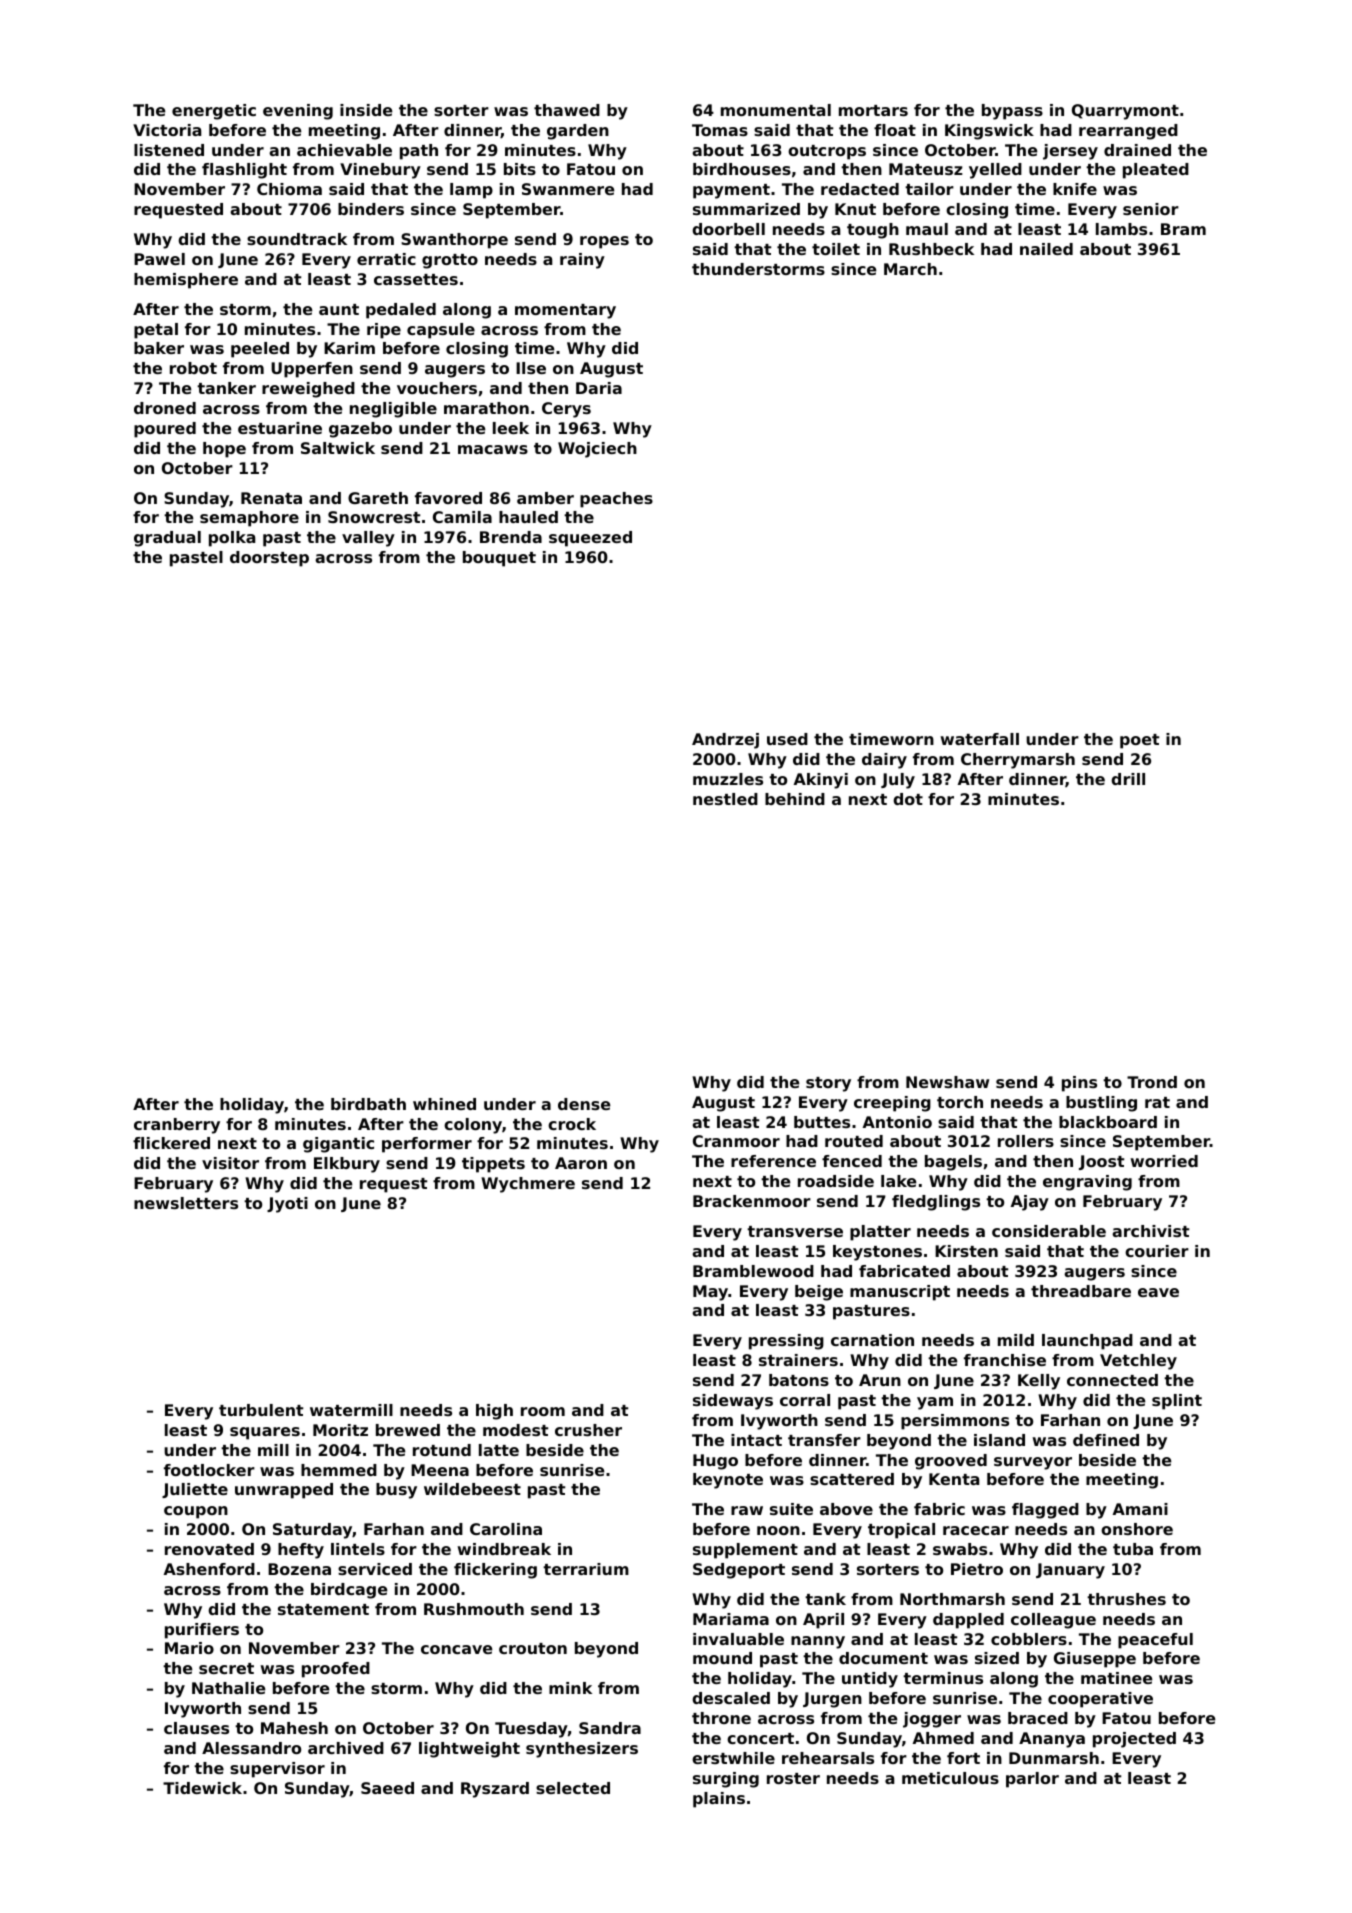 This document has height=1913, width=1352. I want to click on dense, so click(584, 1104).
